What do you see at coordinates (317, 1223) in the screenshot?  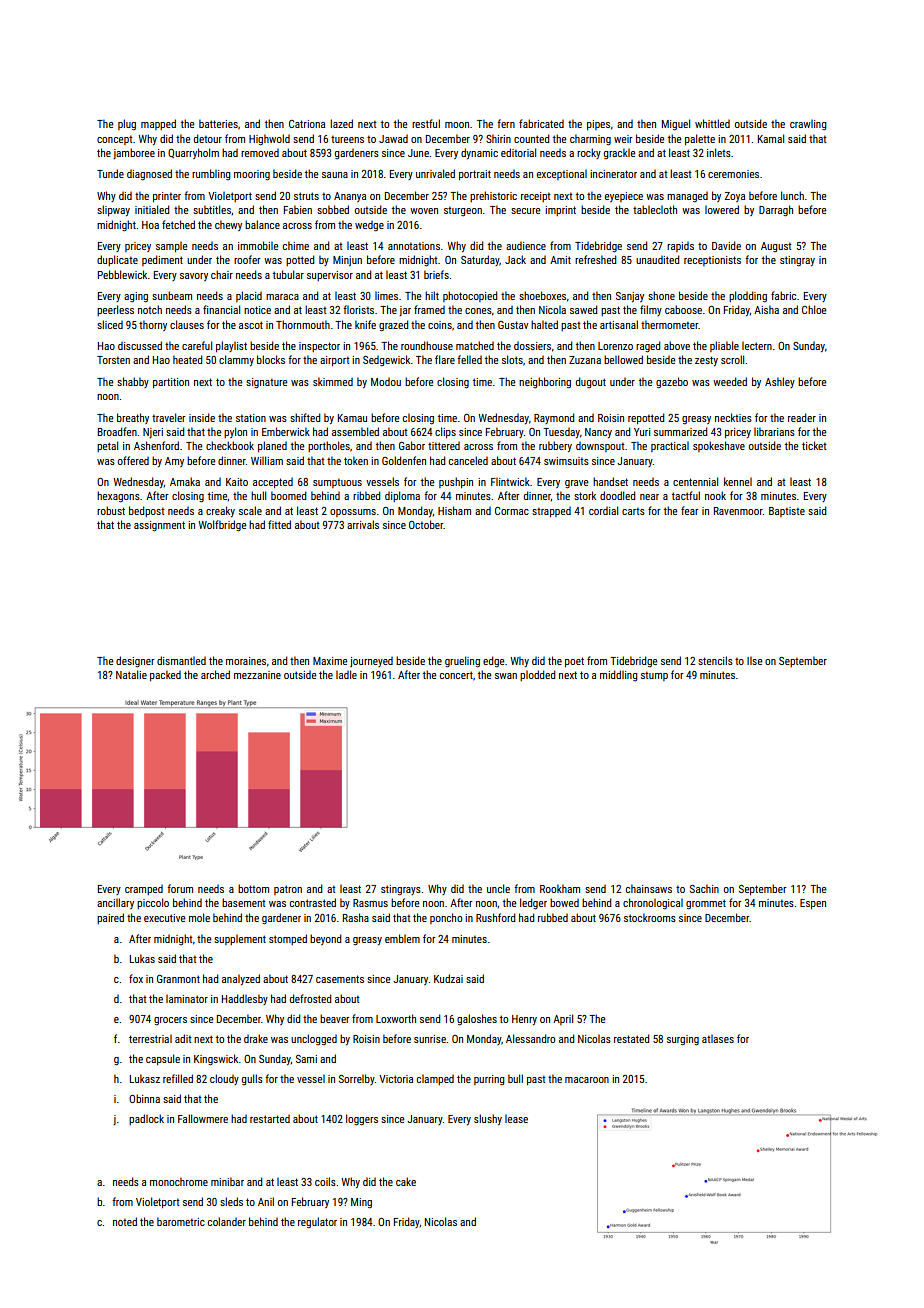 I see `regulator` at bounding box center [317, 1223].
